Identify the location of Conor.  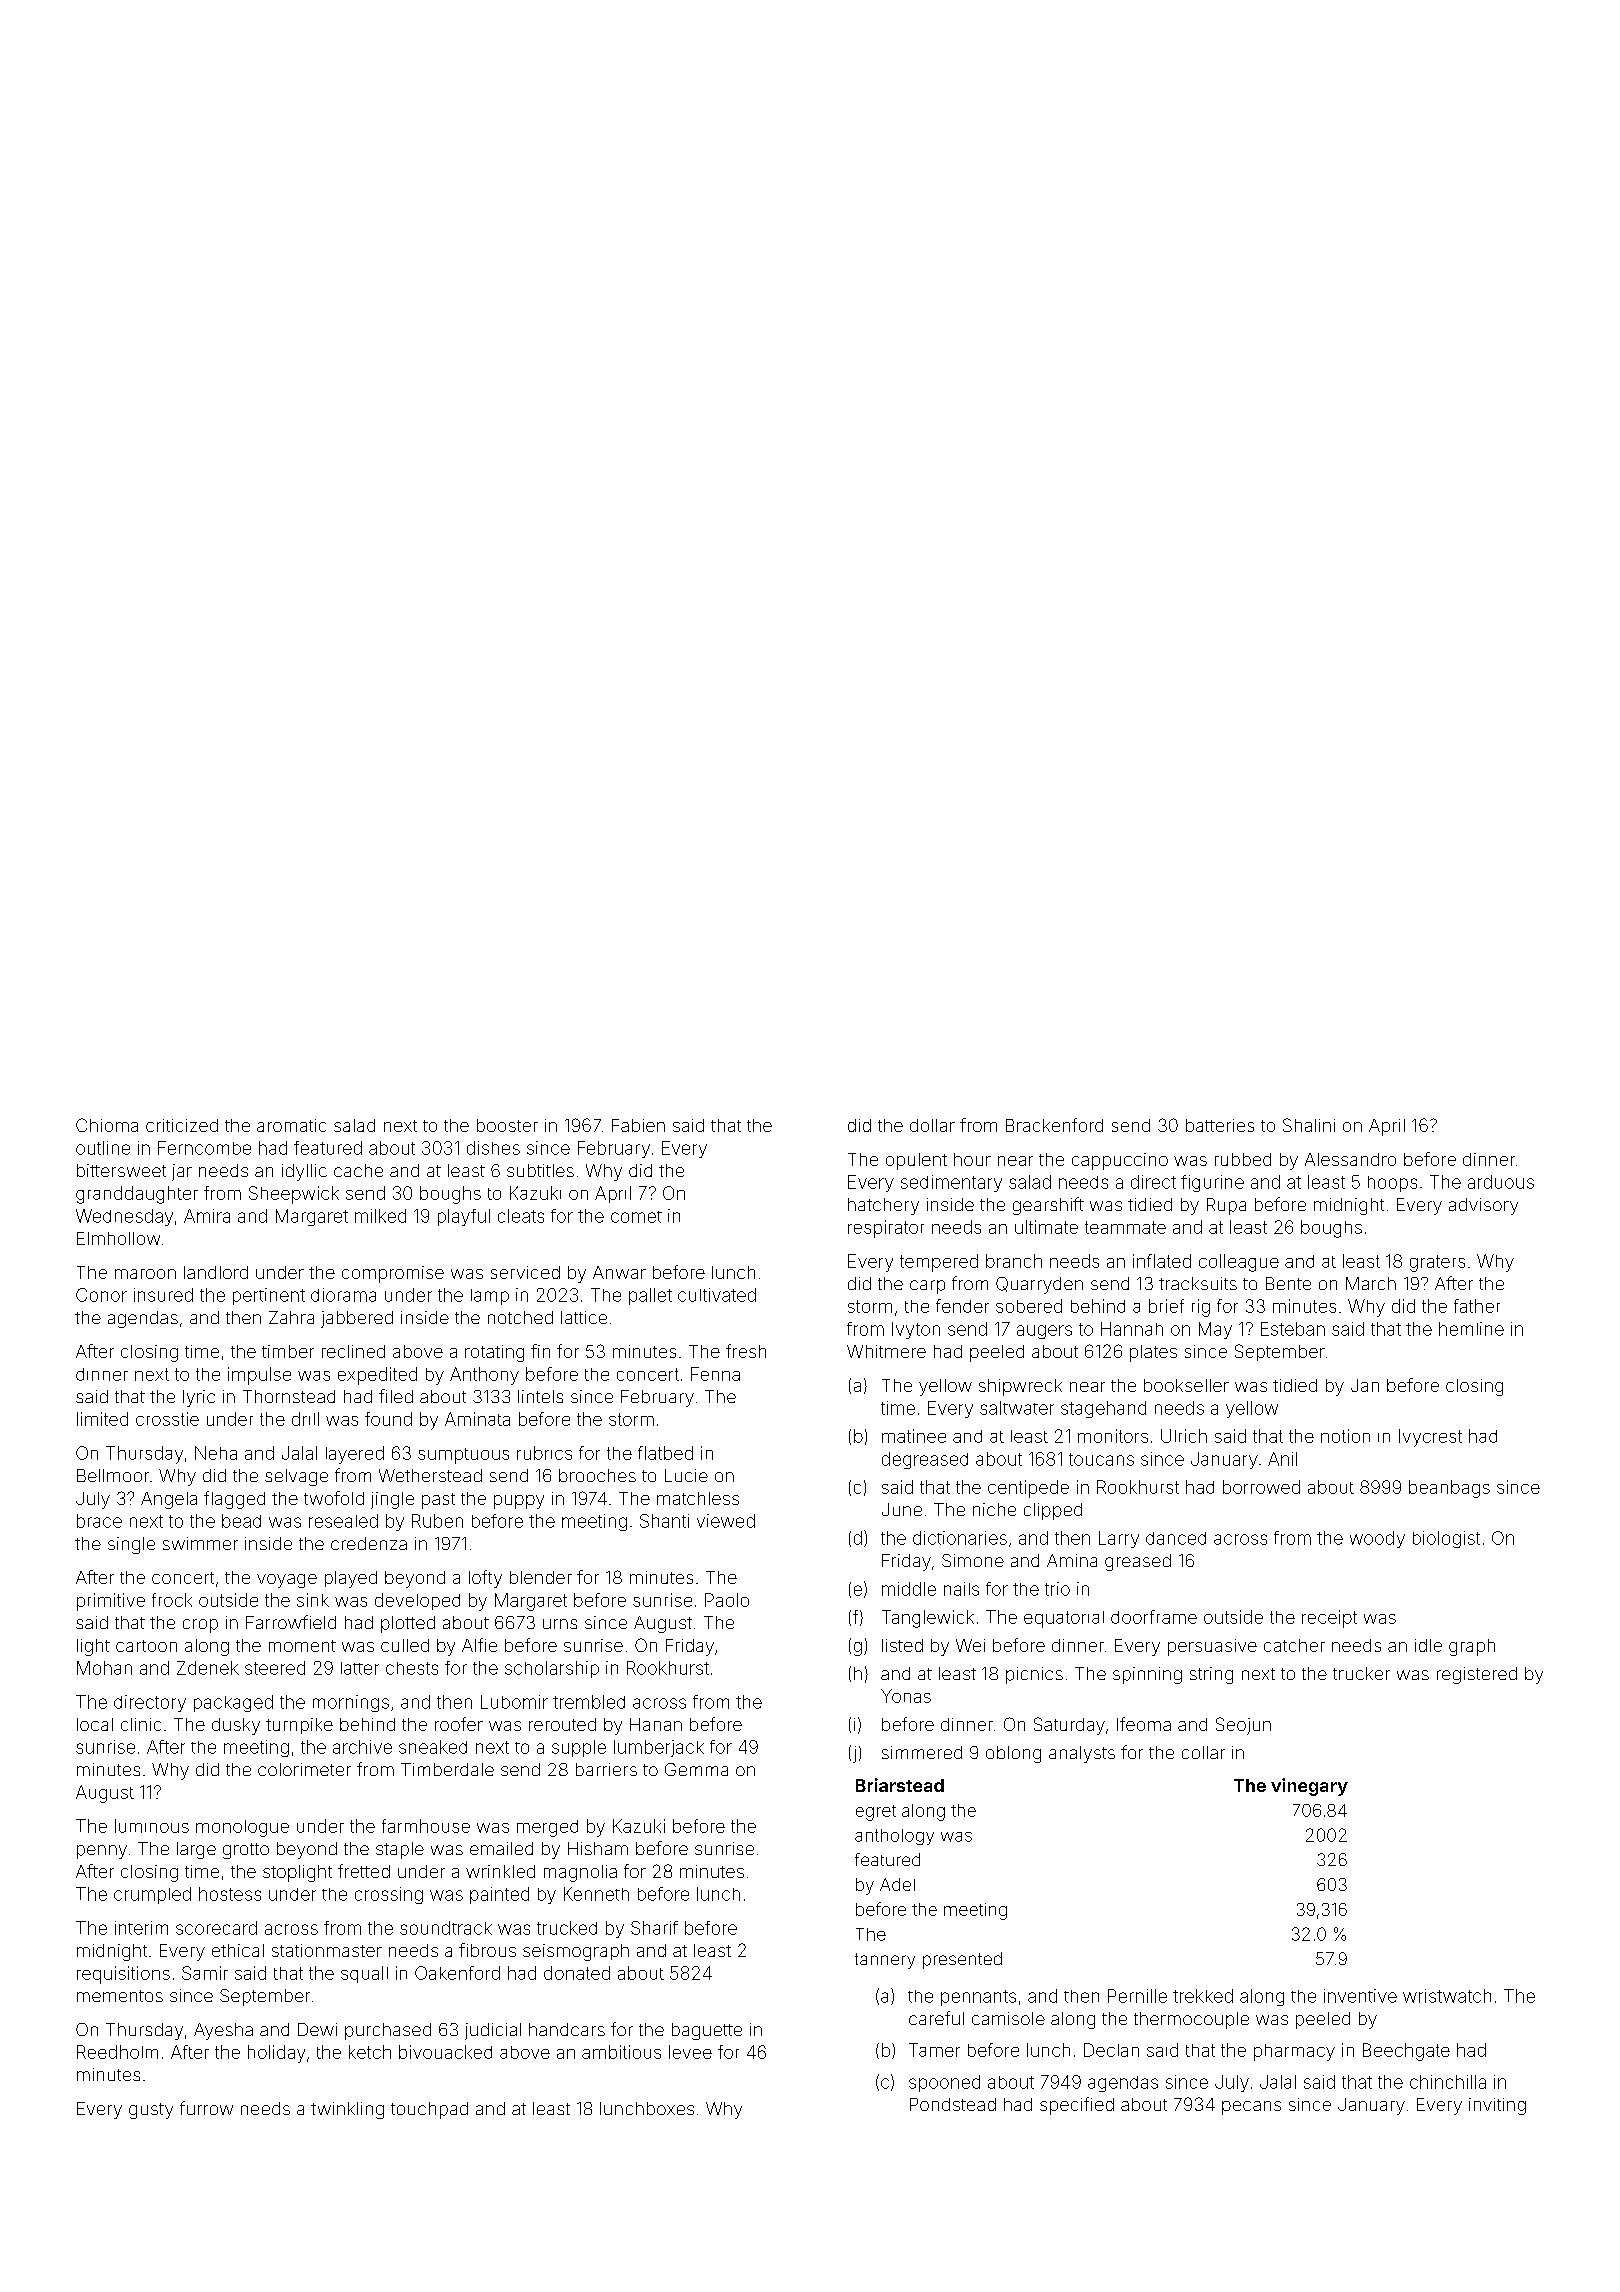
(101, 1295).
